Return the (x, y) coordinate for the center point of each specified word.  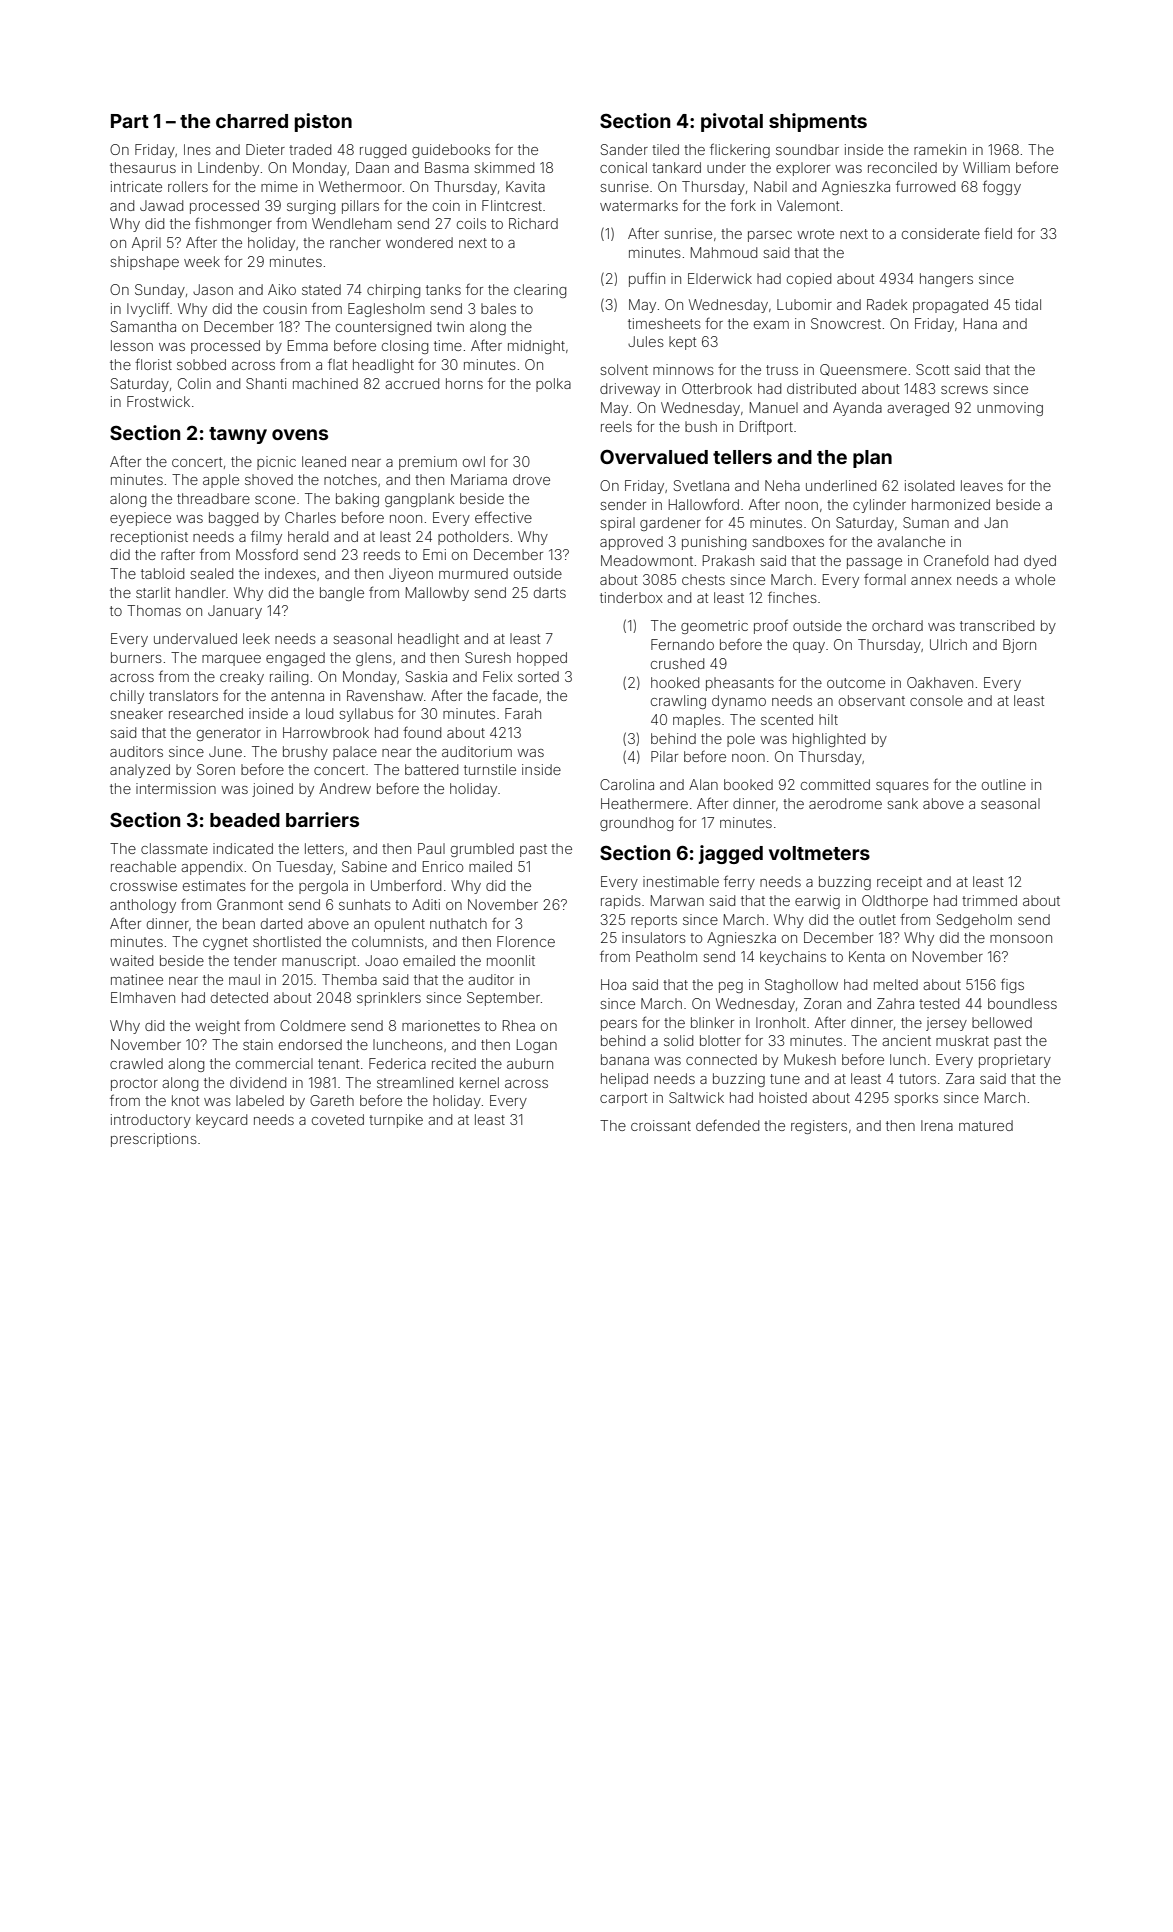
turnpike (396, 1121)
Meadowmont (647, 560)
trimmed (989, 900)
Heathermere (644, 803)
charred (252, 121)
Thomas (154, 610)
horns (464, 383)
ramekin (940, 149)
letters (324, 848)
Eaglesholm (386, 310)
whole (1035, 579)
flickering (740, 150)
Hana (980, 323)
